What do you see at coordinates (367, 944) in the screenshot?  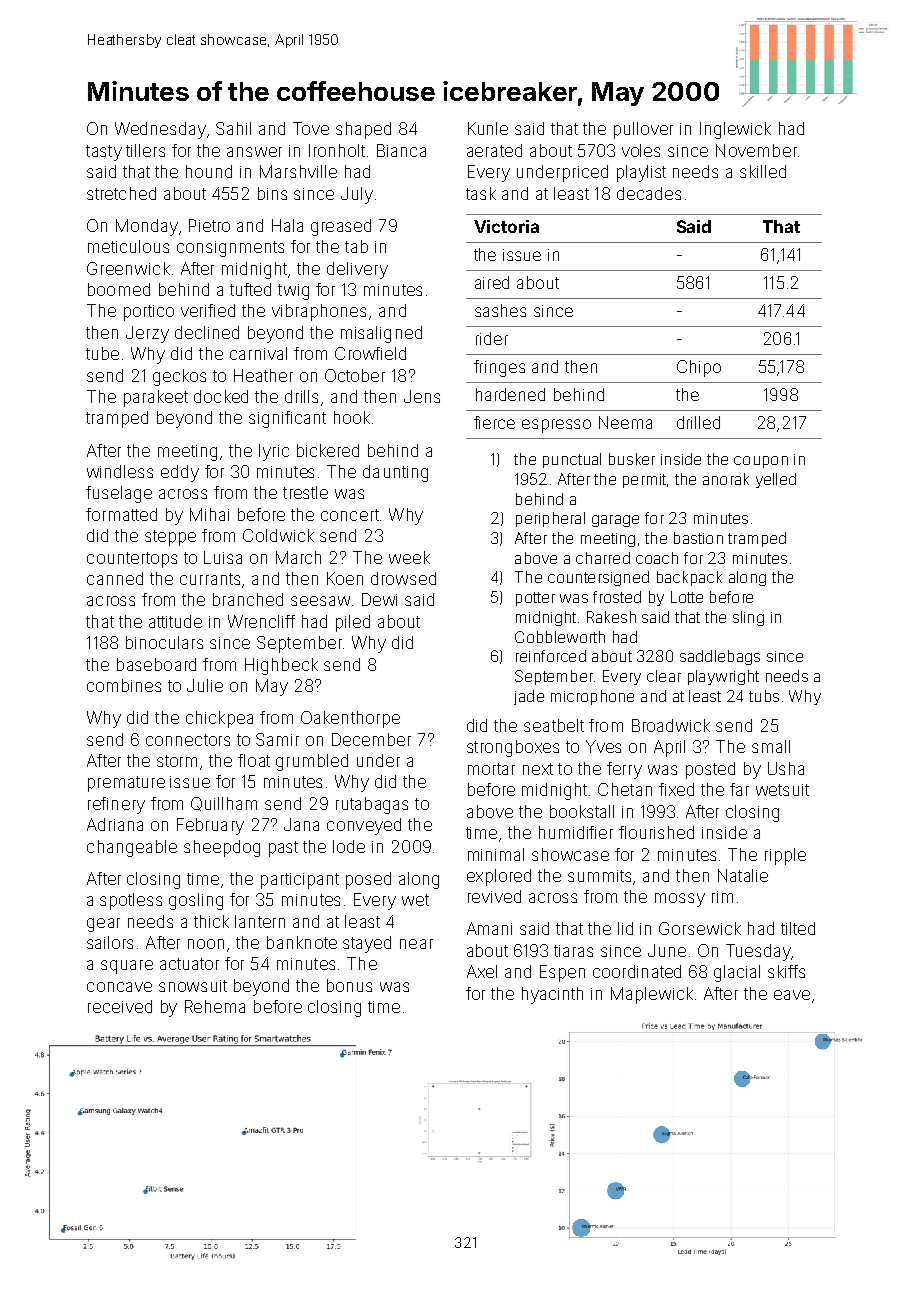 I see `stayed` at bounding box center [367, 944].
